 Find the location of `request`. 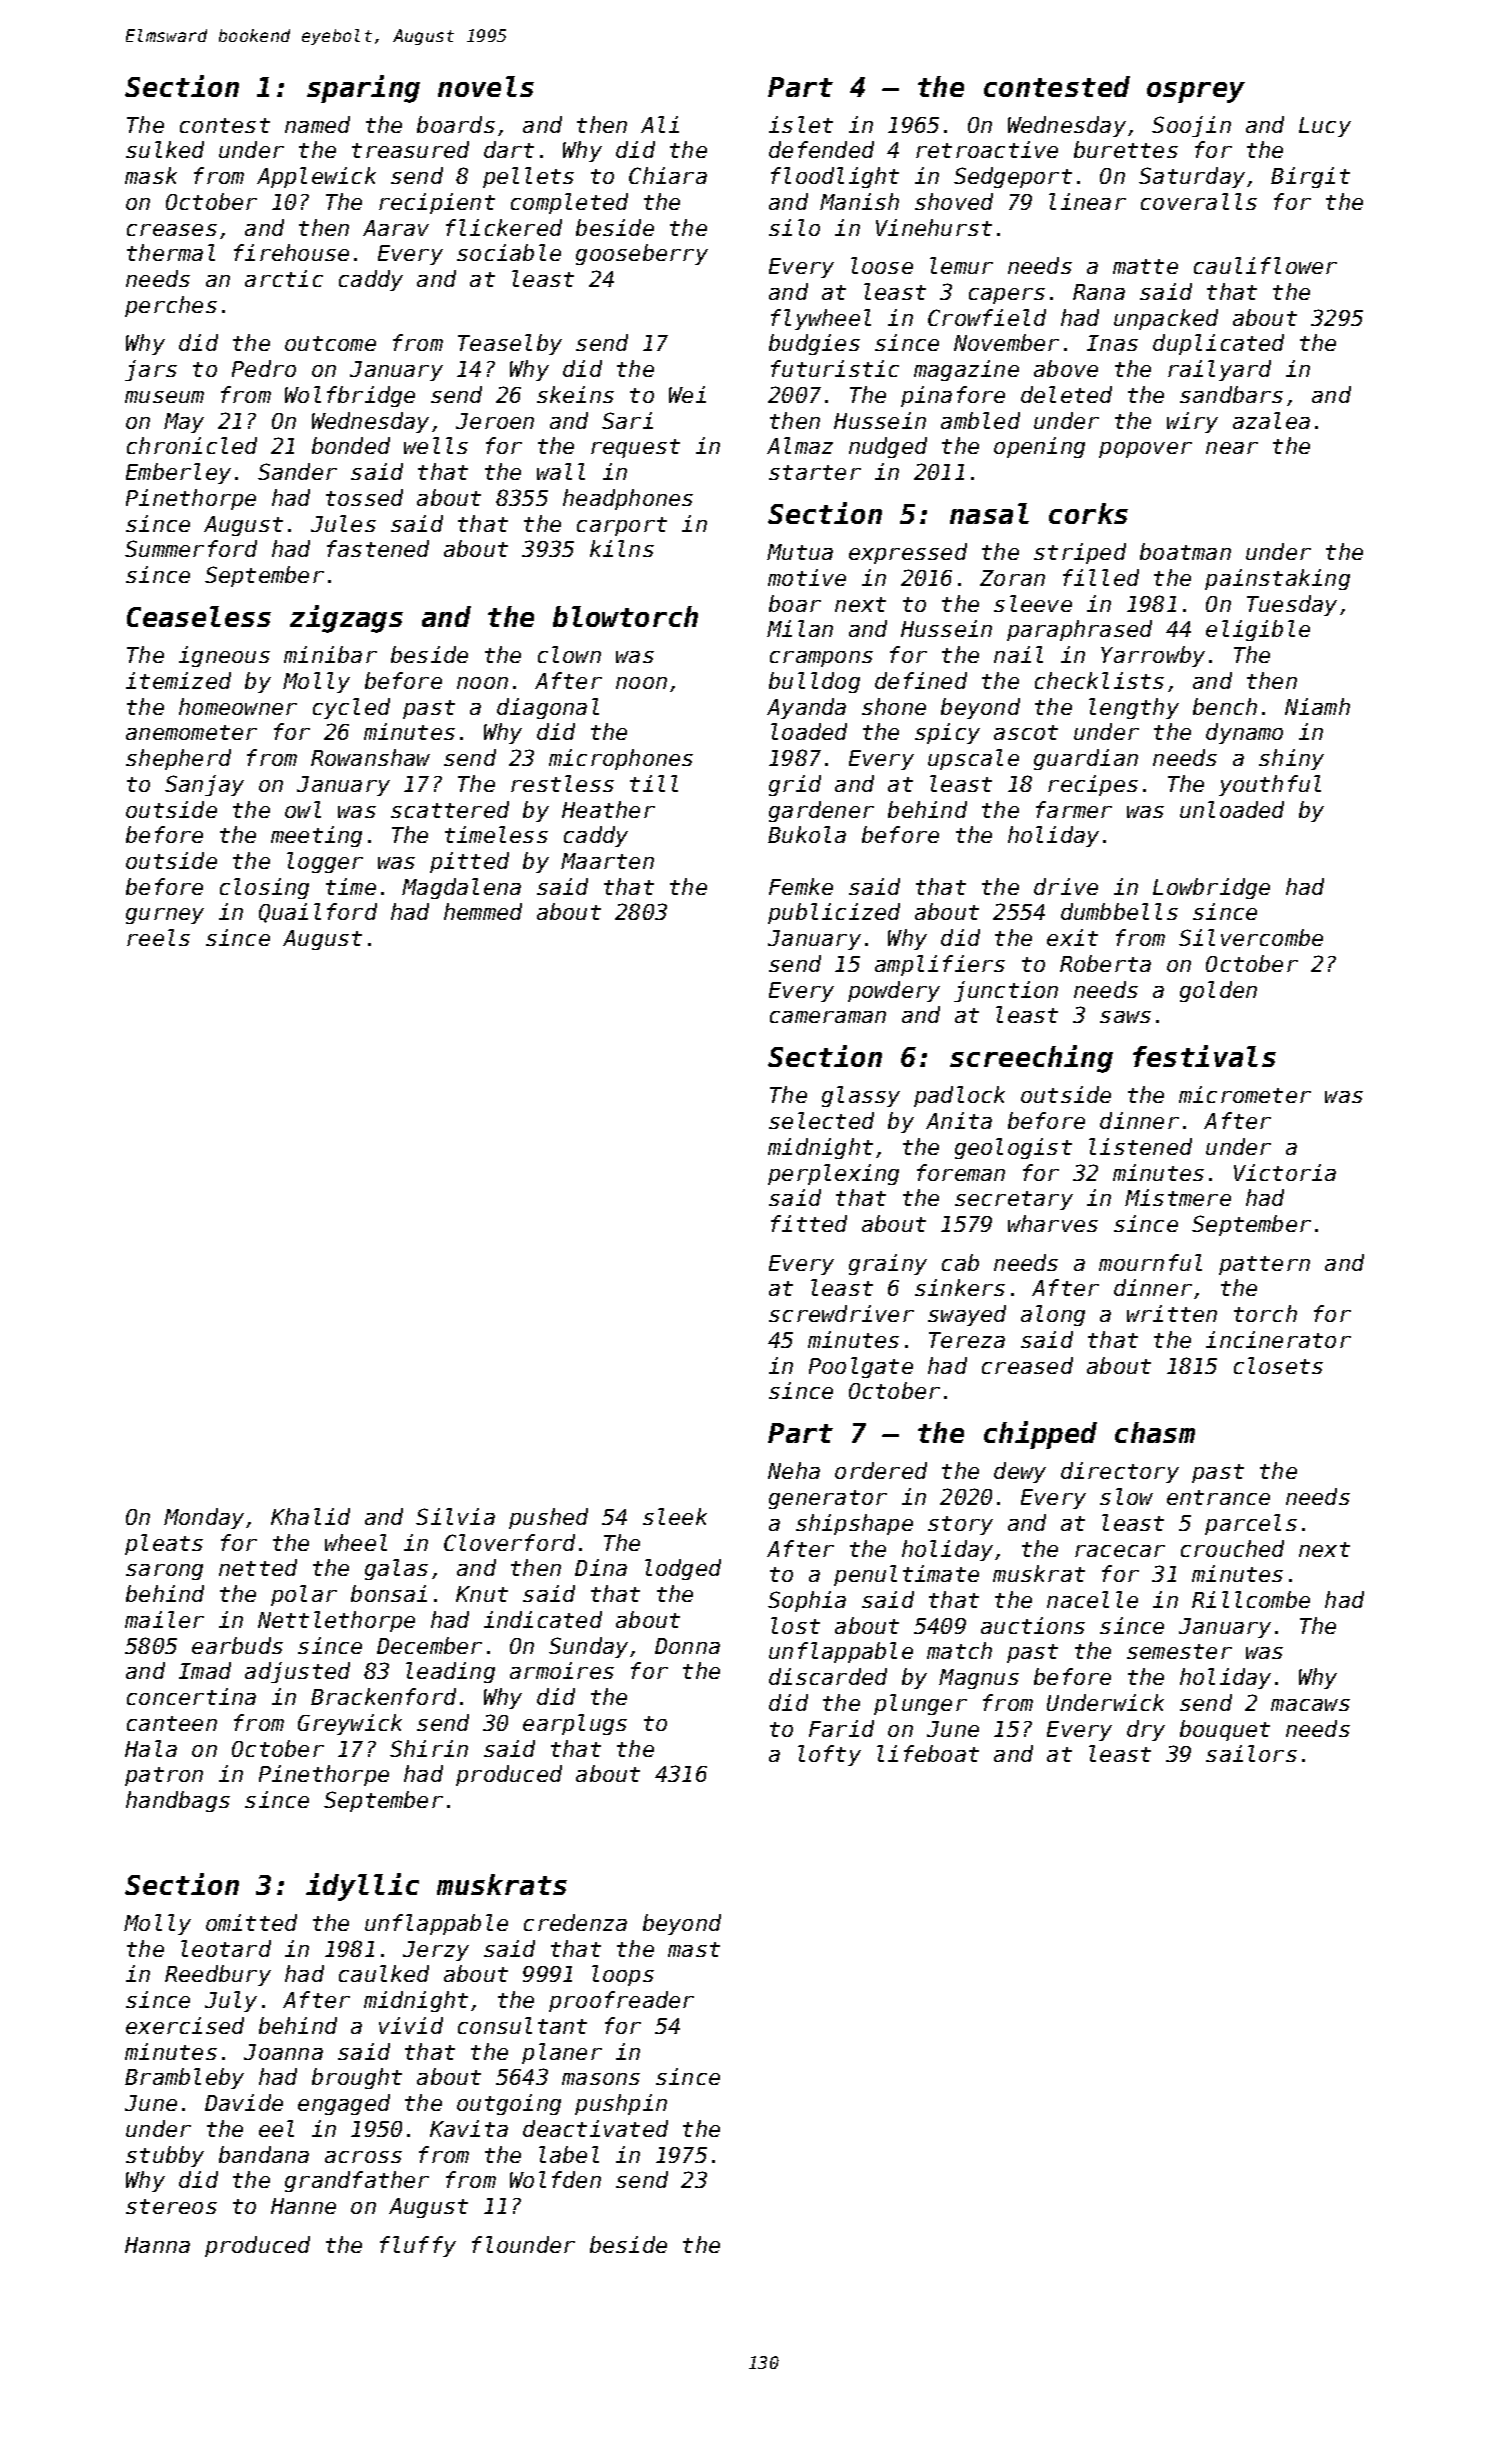

request is located at coordinates (635, 448).
